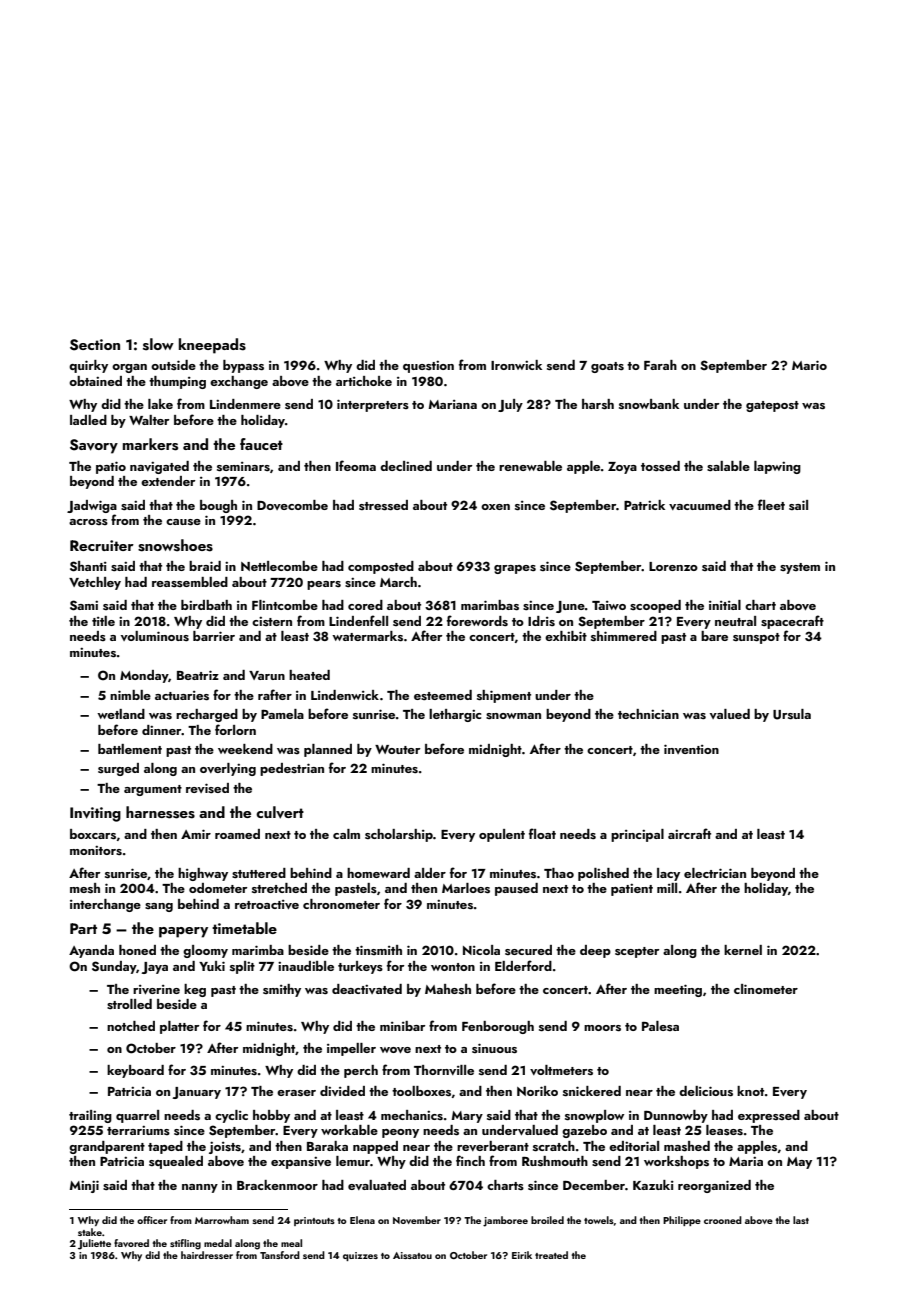 The height and width of the screenshot is (1316, 908). What do you see at coordinates (85, 888) in the screenshot?
I see `mesh` at bounding box center [85, 888].
